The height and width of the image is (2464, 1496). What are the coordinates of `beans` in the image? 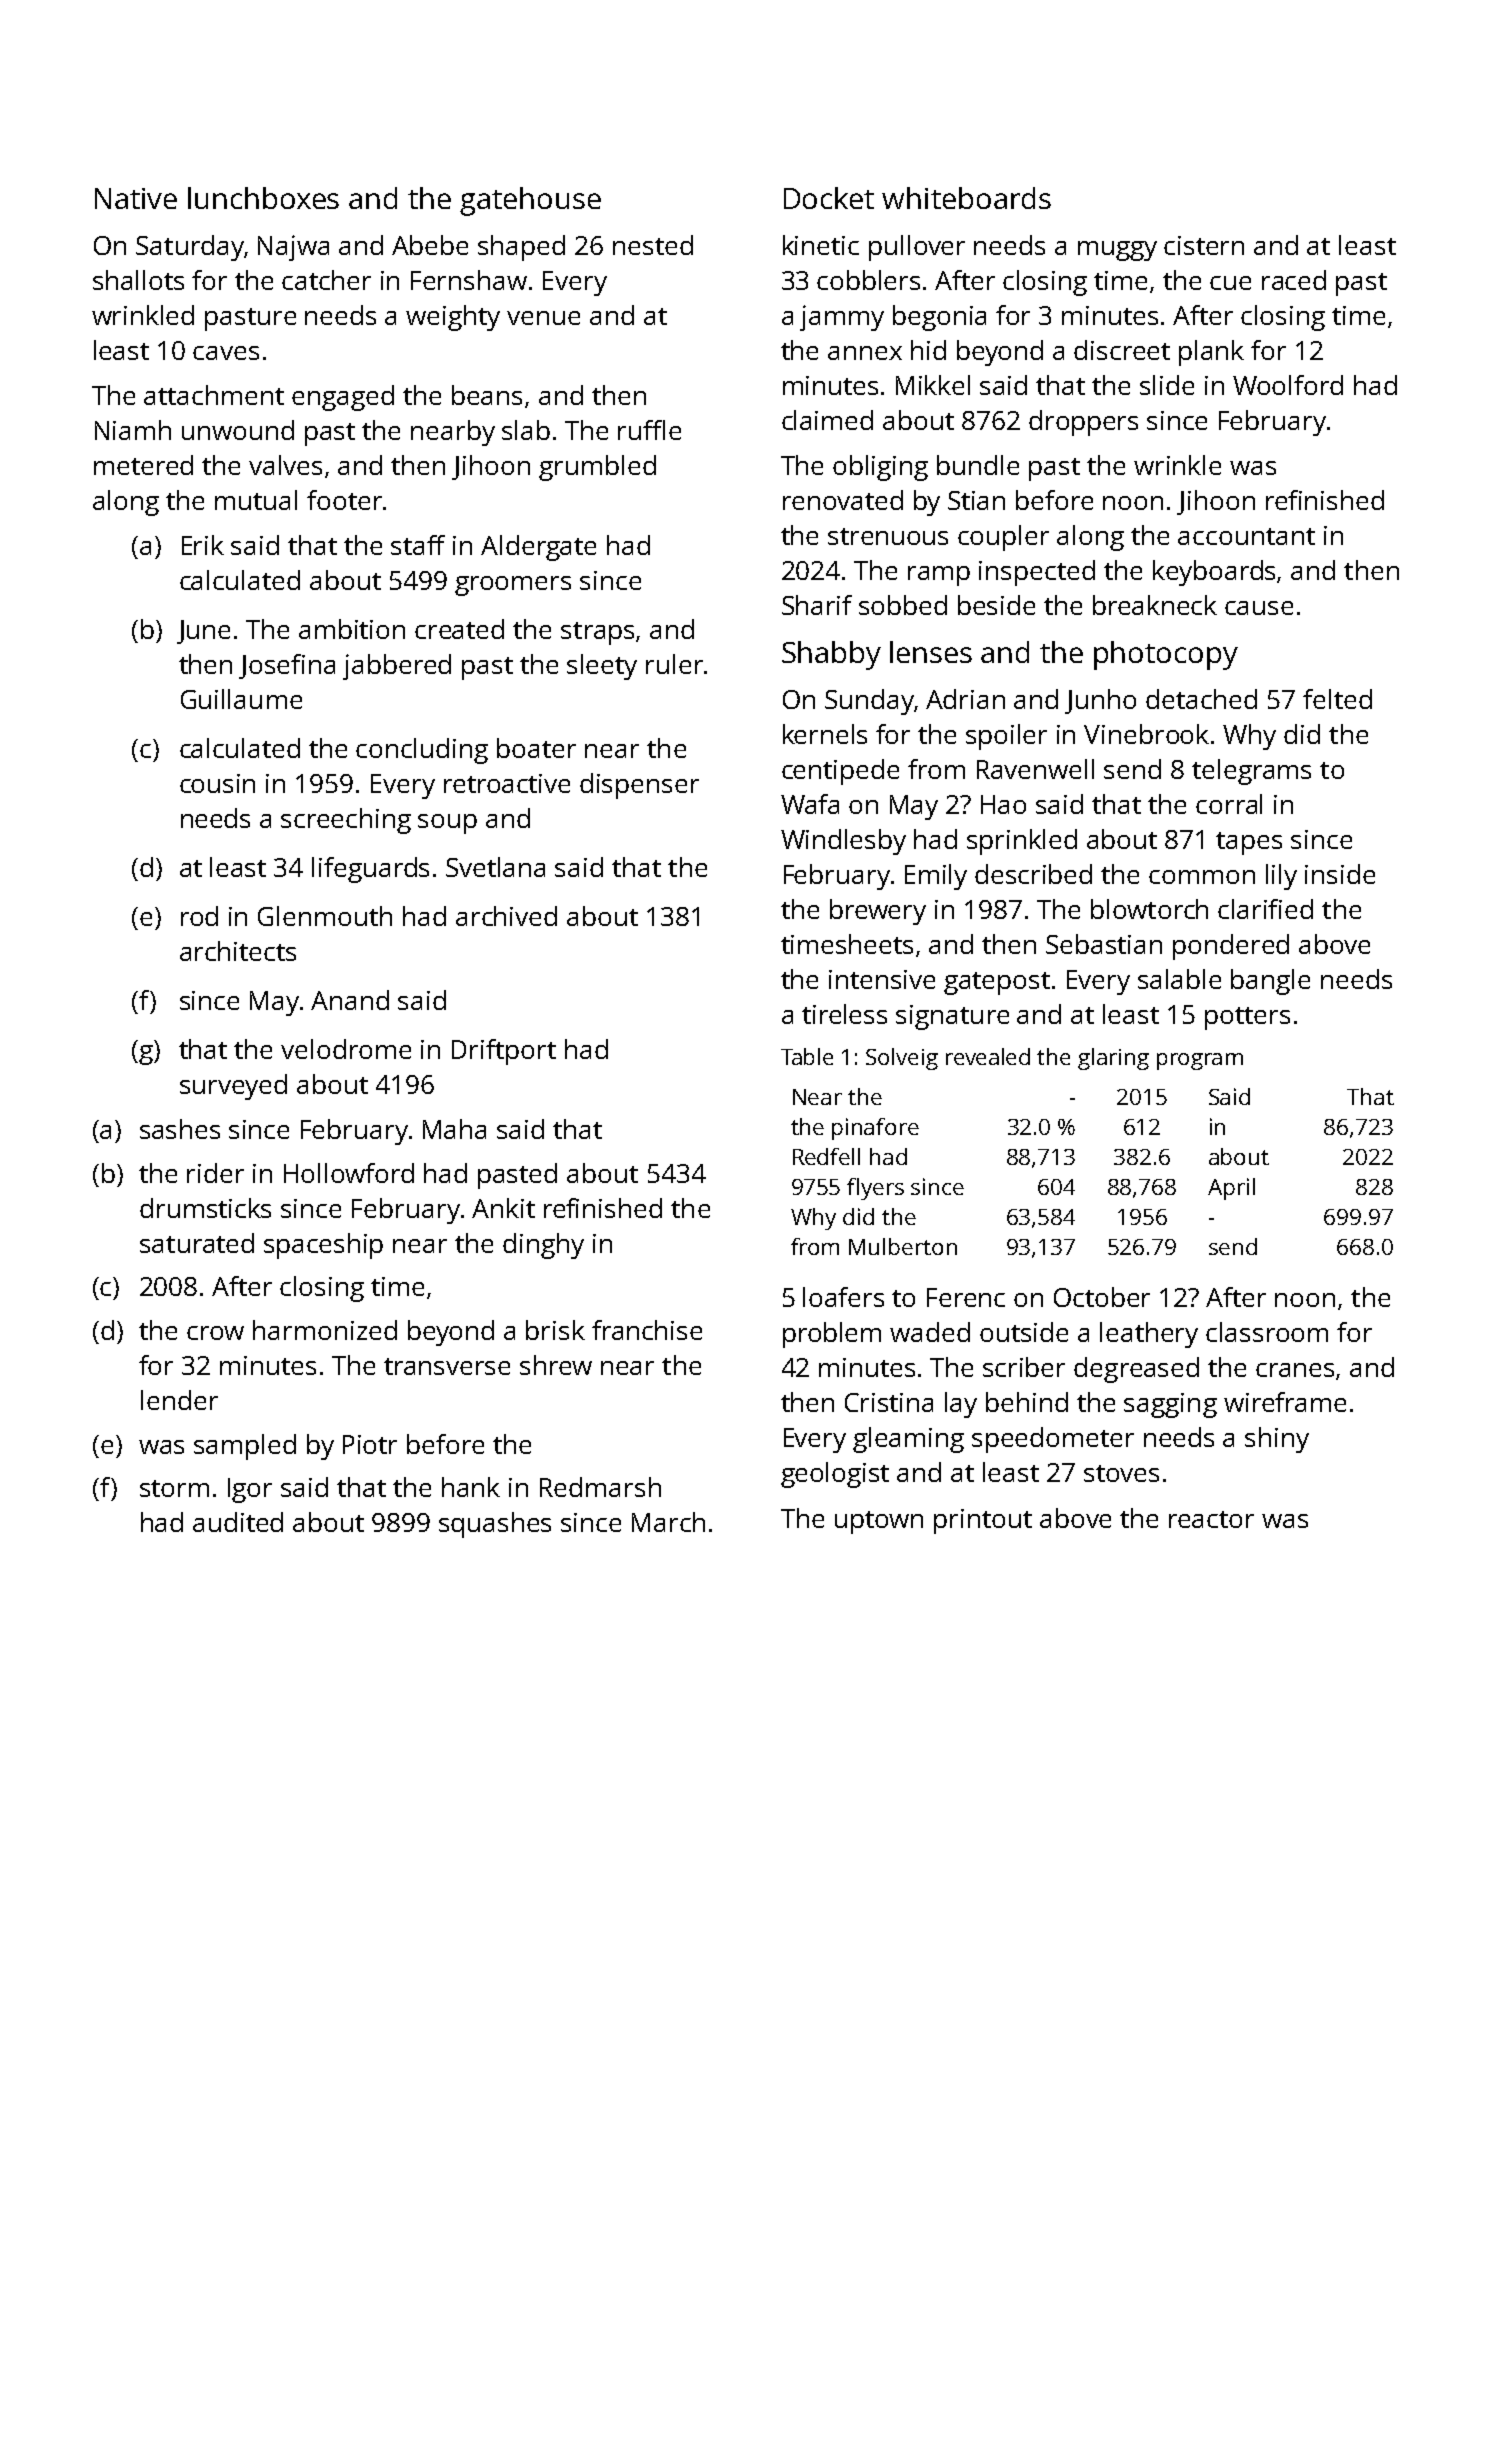 It's located at (487, 395).
